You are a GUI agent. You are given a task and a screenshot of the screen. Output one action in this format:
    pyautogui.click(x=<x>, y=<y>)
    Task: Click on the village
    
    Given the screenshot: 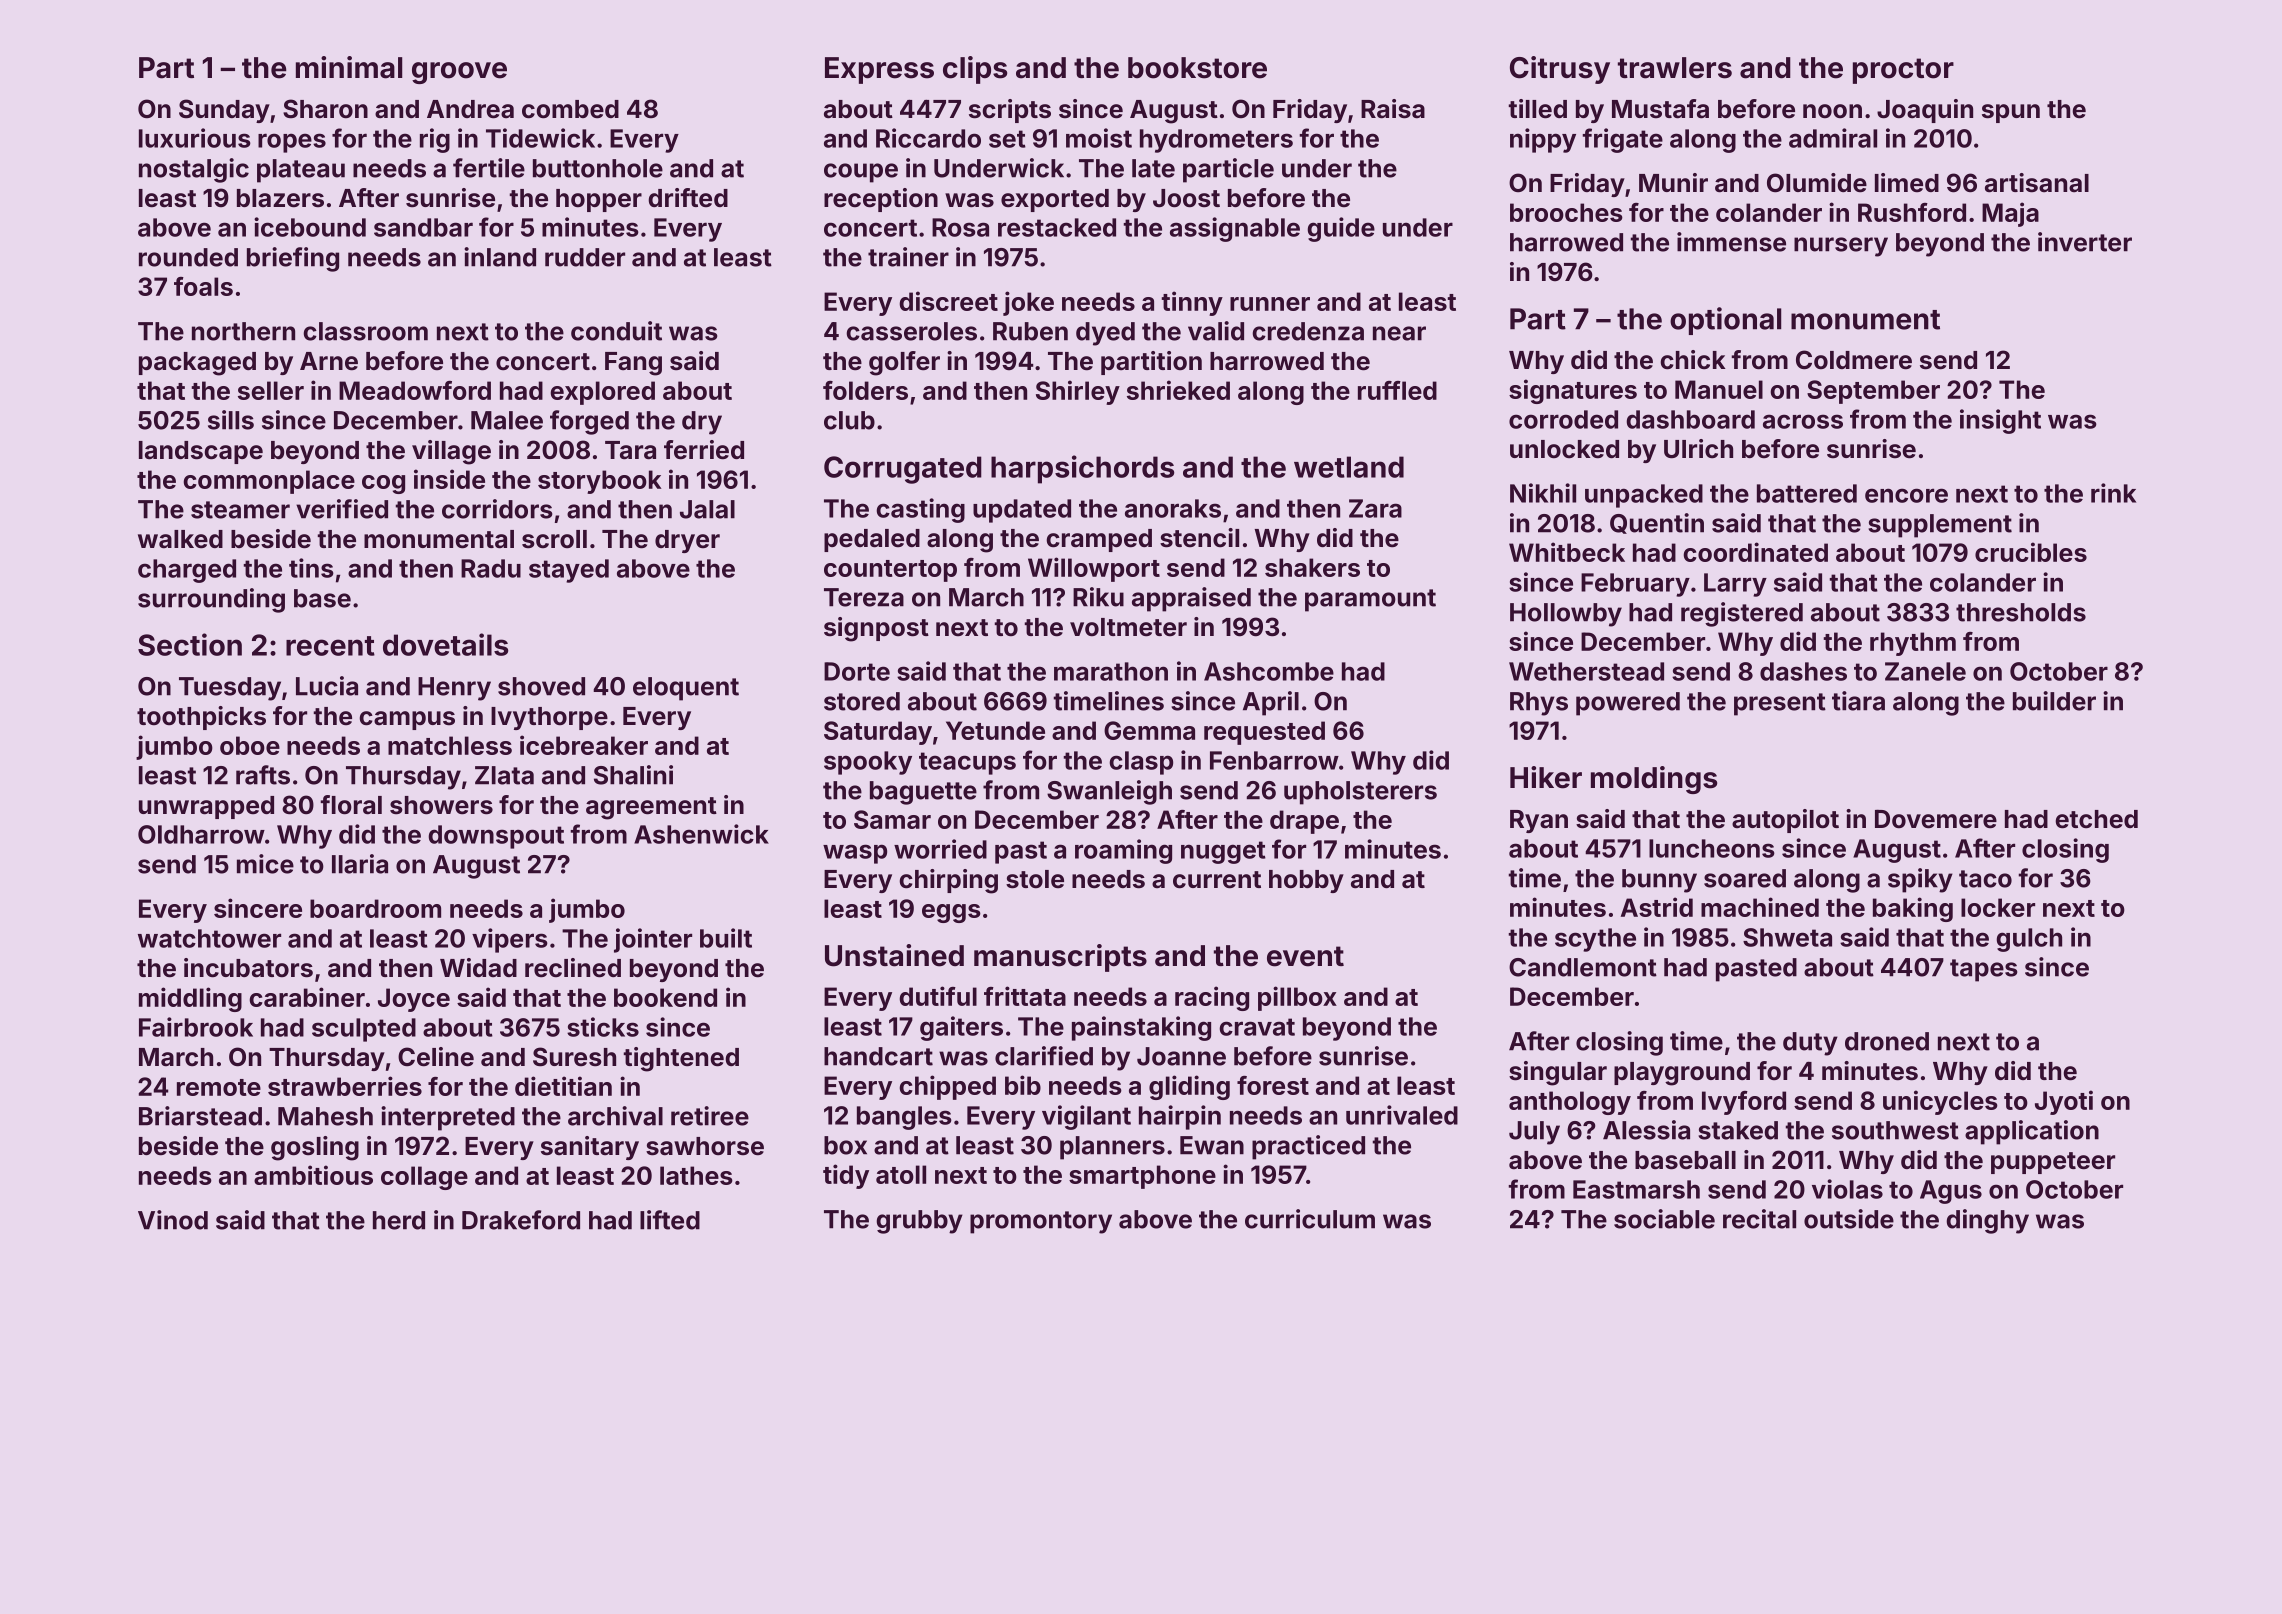 What is the action you would take?
    pyautogui.click(x=451, y=452)
